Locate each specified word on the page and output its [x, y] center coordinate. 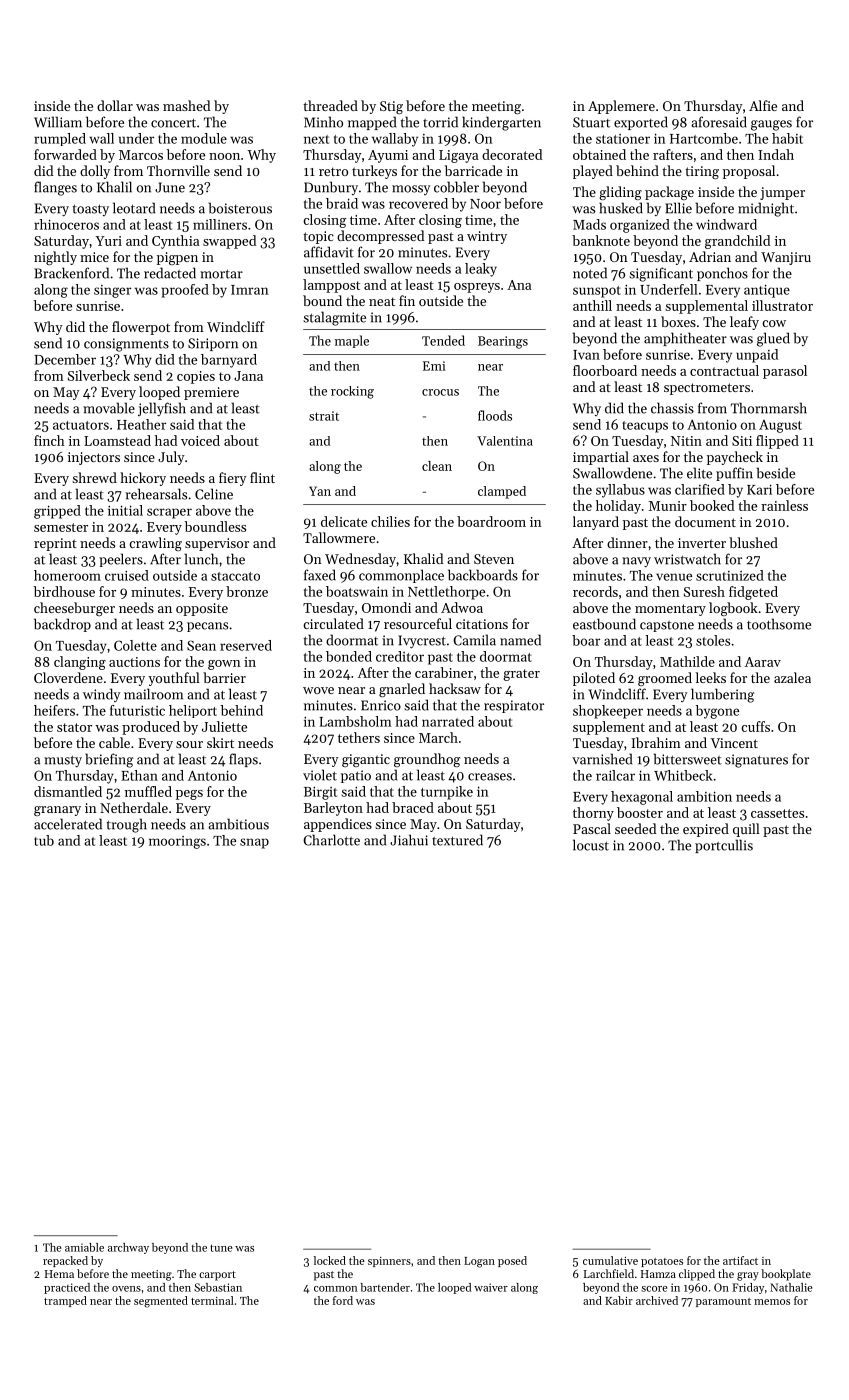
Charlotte [331, 840]
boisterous [240, 208]
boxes [678, 321]
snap [254, 843]
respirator [514, 706]
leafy [744, 323]
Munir [668, 506]
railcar [615, 775]
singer [112, 291]
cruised [127, 575]
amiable [84, 1247]
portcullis [724, 846]
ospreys [477, 288]
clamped [502, 492]
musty [63, 761]
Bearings [503, 342]
